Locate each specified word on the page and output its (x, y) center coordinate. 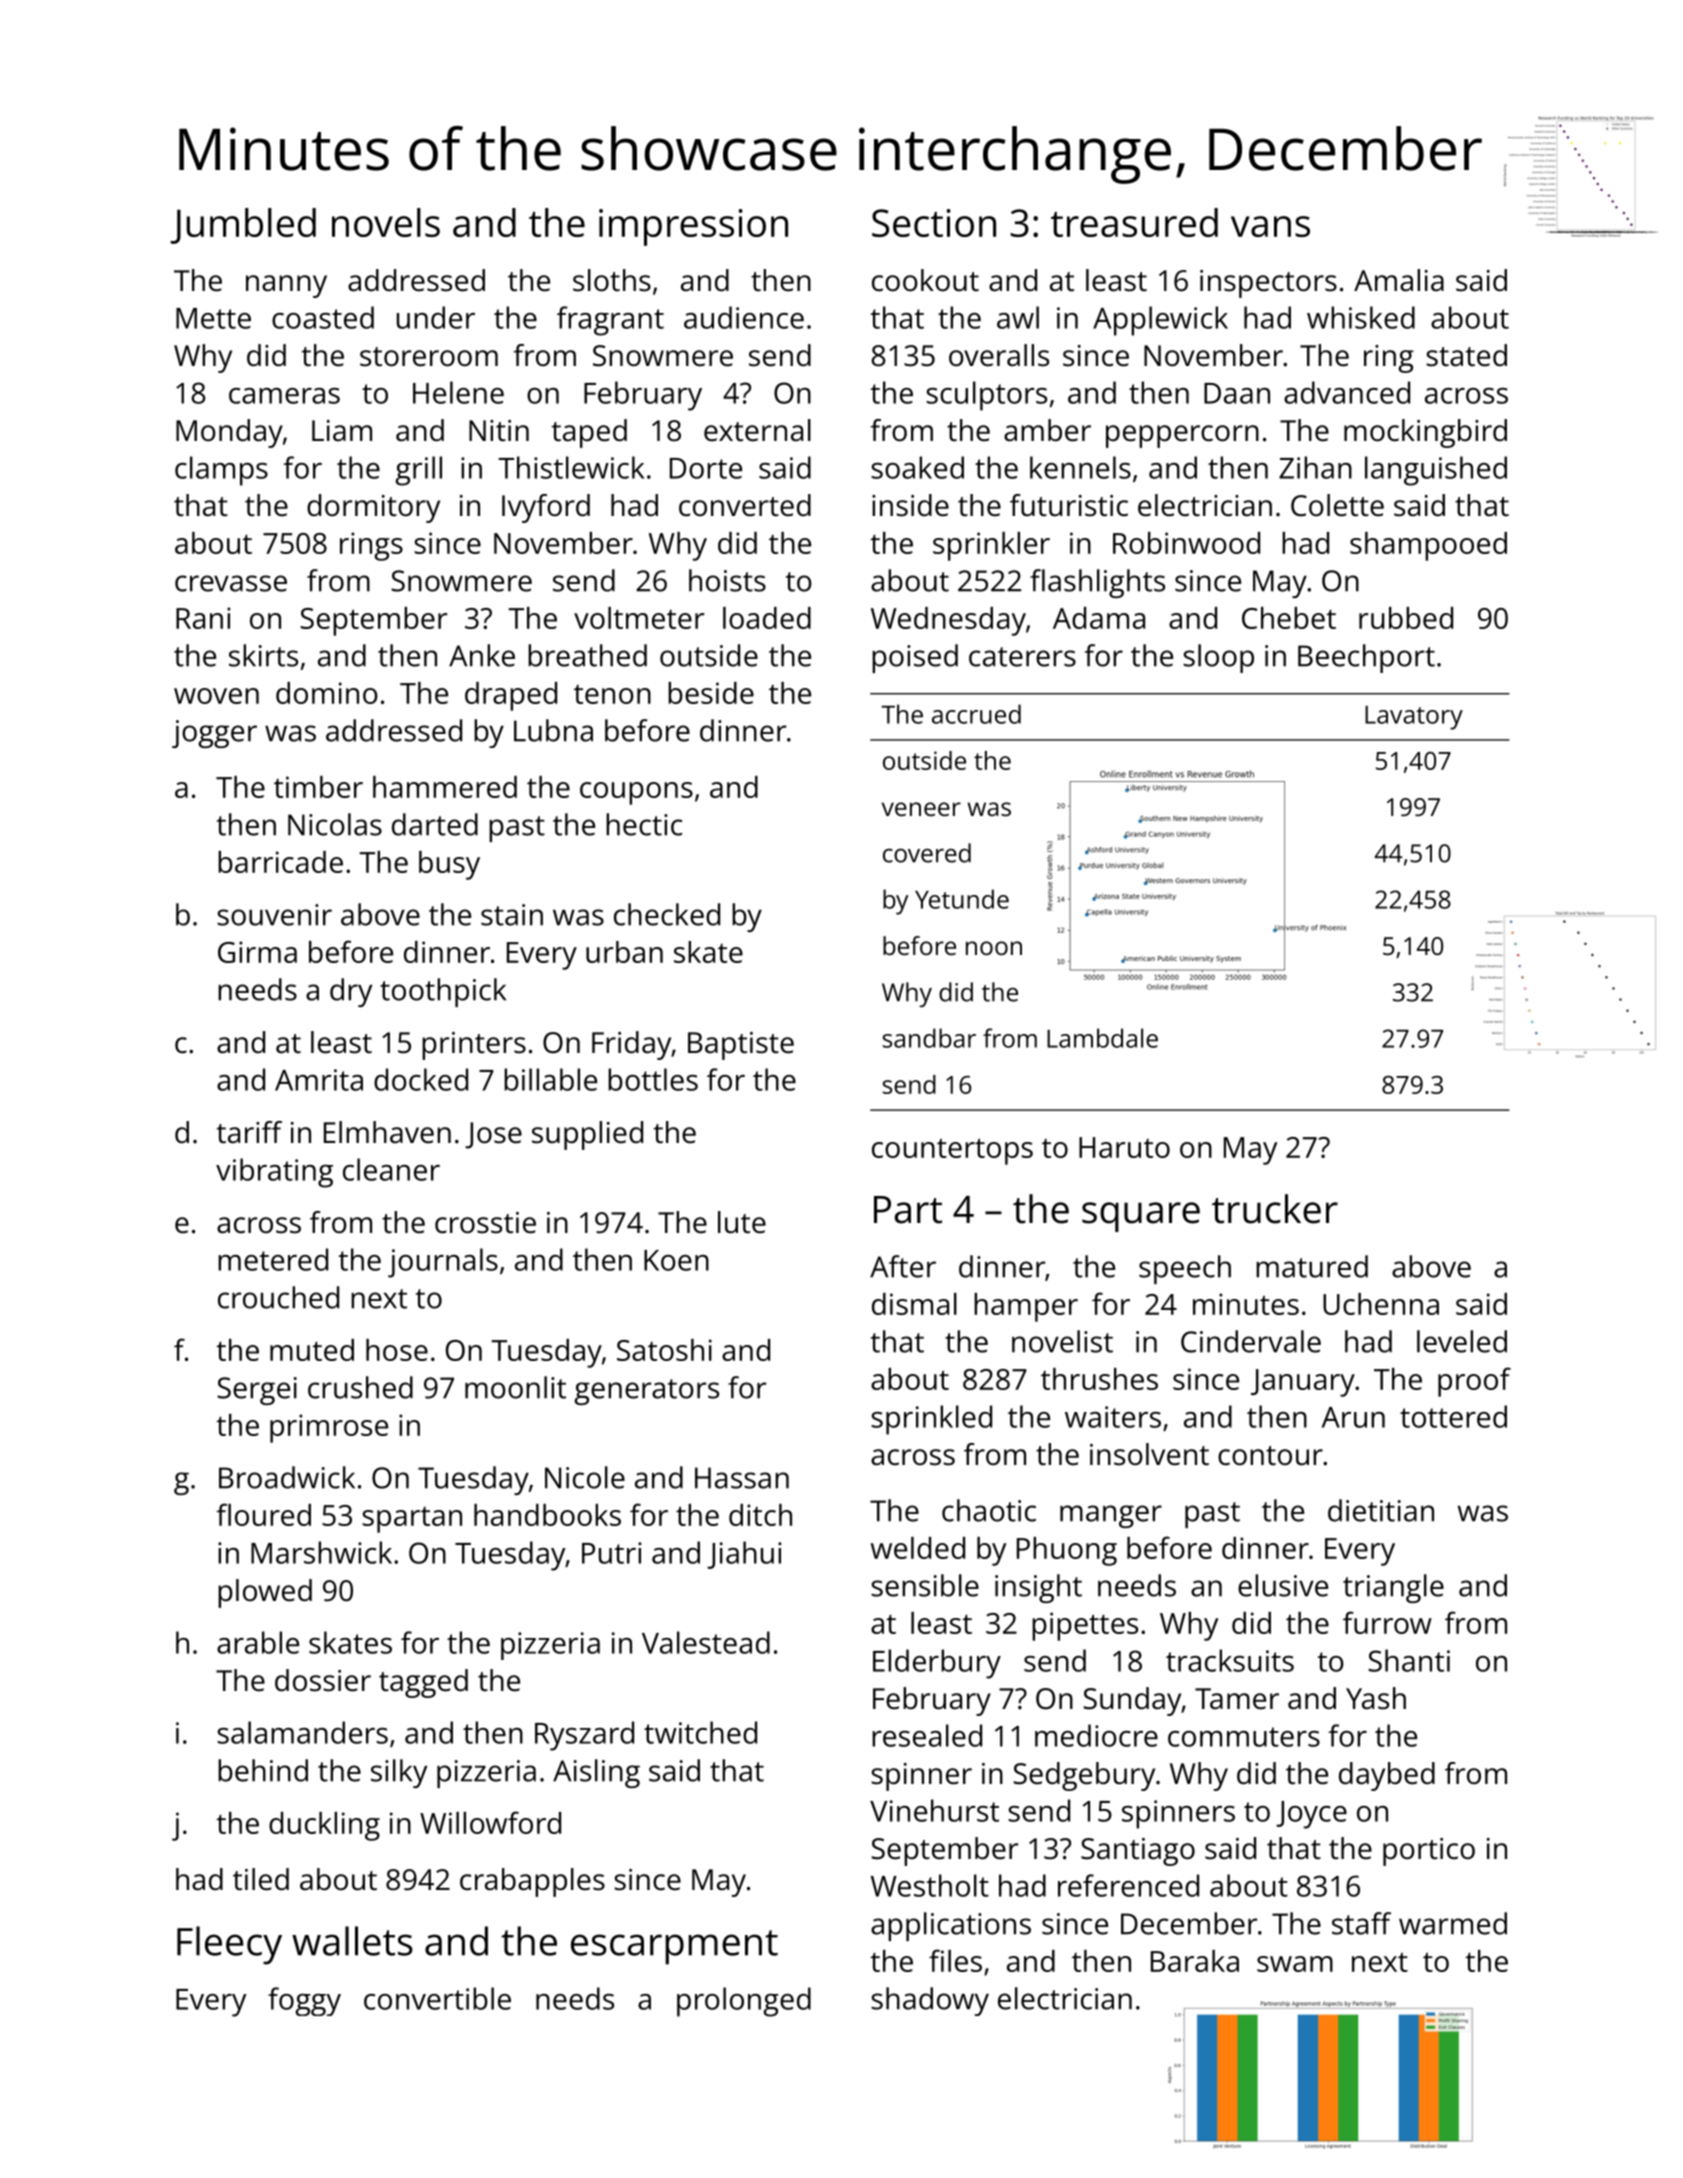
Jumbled (243, 226)
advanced (1347, 392)
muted (312, 1350)
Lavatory (1414, 718)
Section (934, 223)
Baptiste (741, 1046)
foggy (304, 2001)
